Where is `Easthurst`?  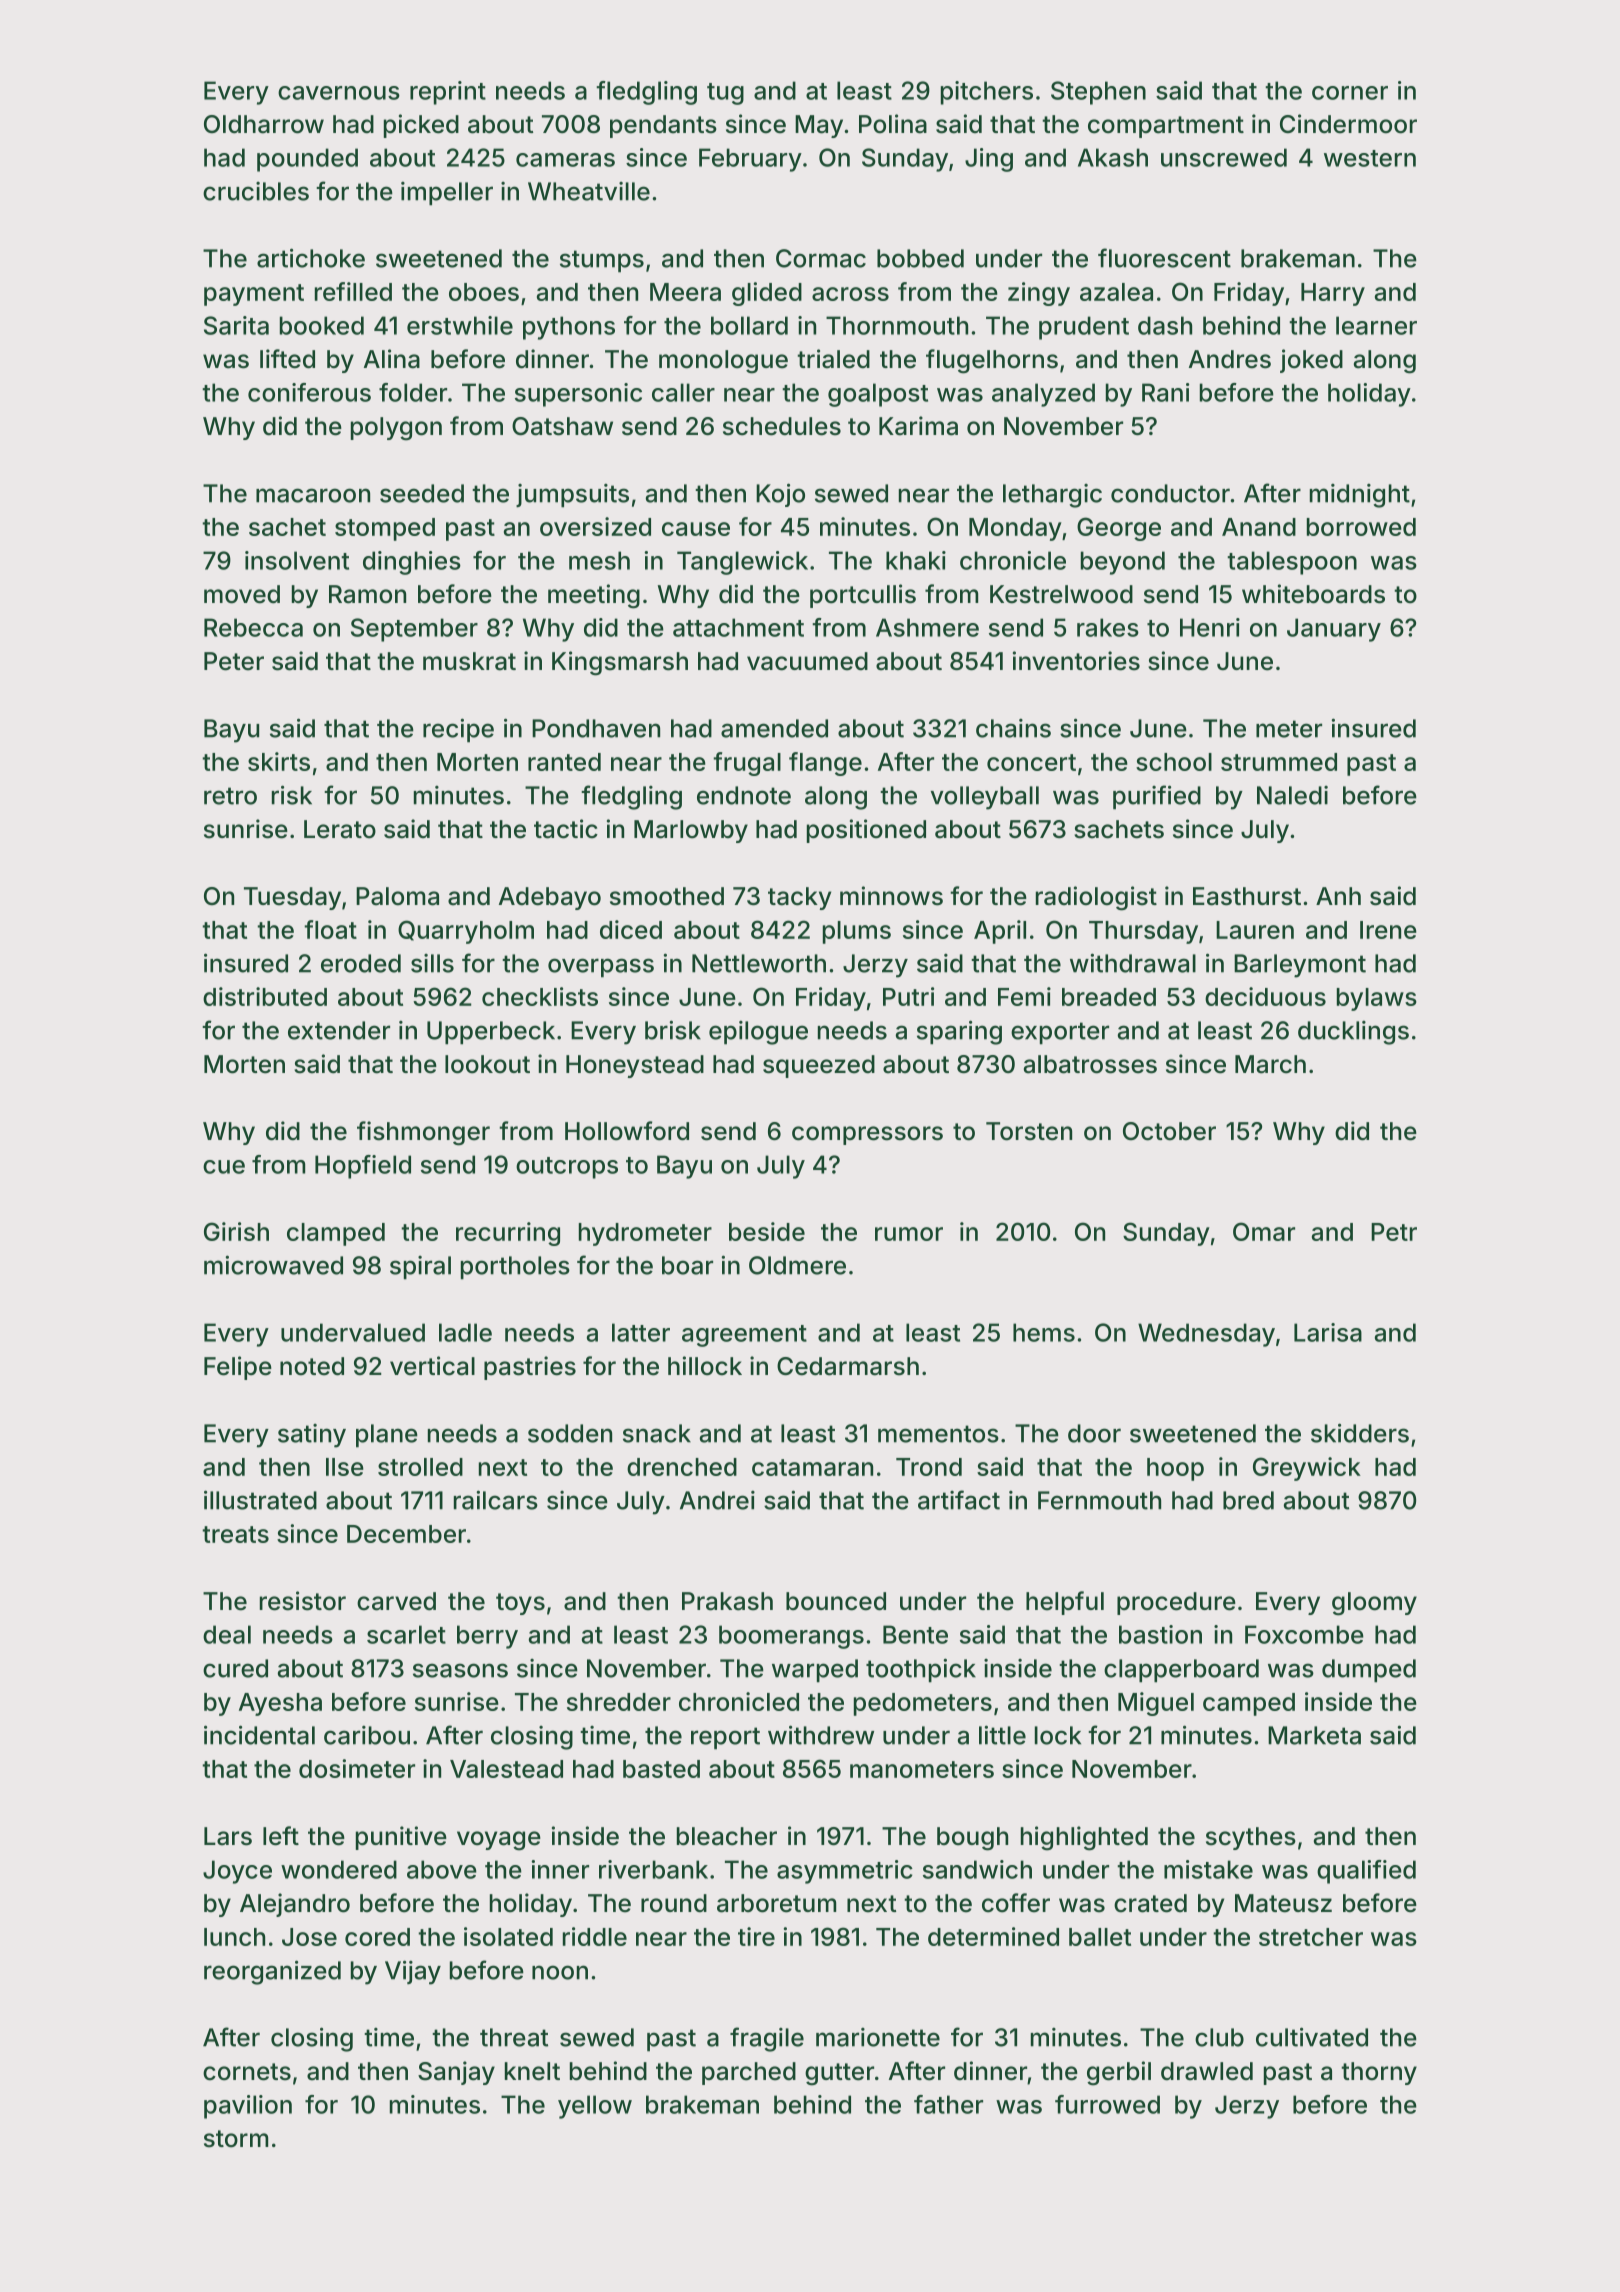
Easthurst is located at coordinates (1247, 896).
